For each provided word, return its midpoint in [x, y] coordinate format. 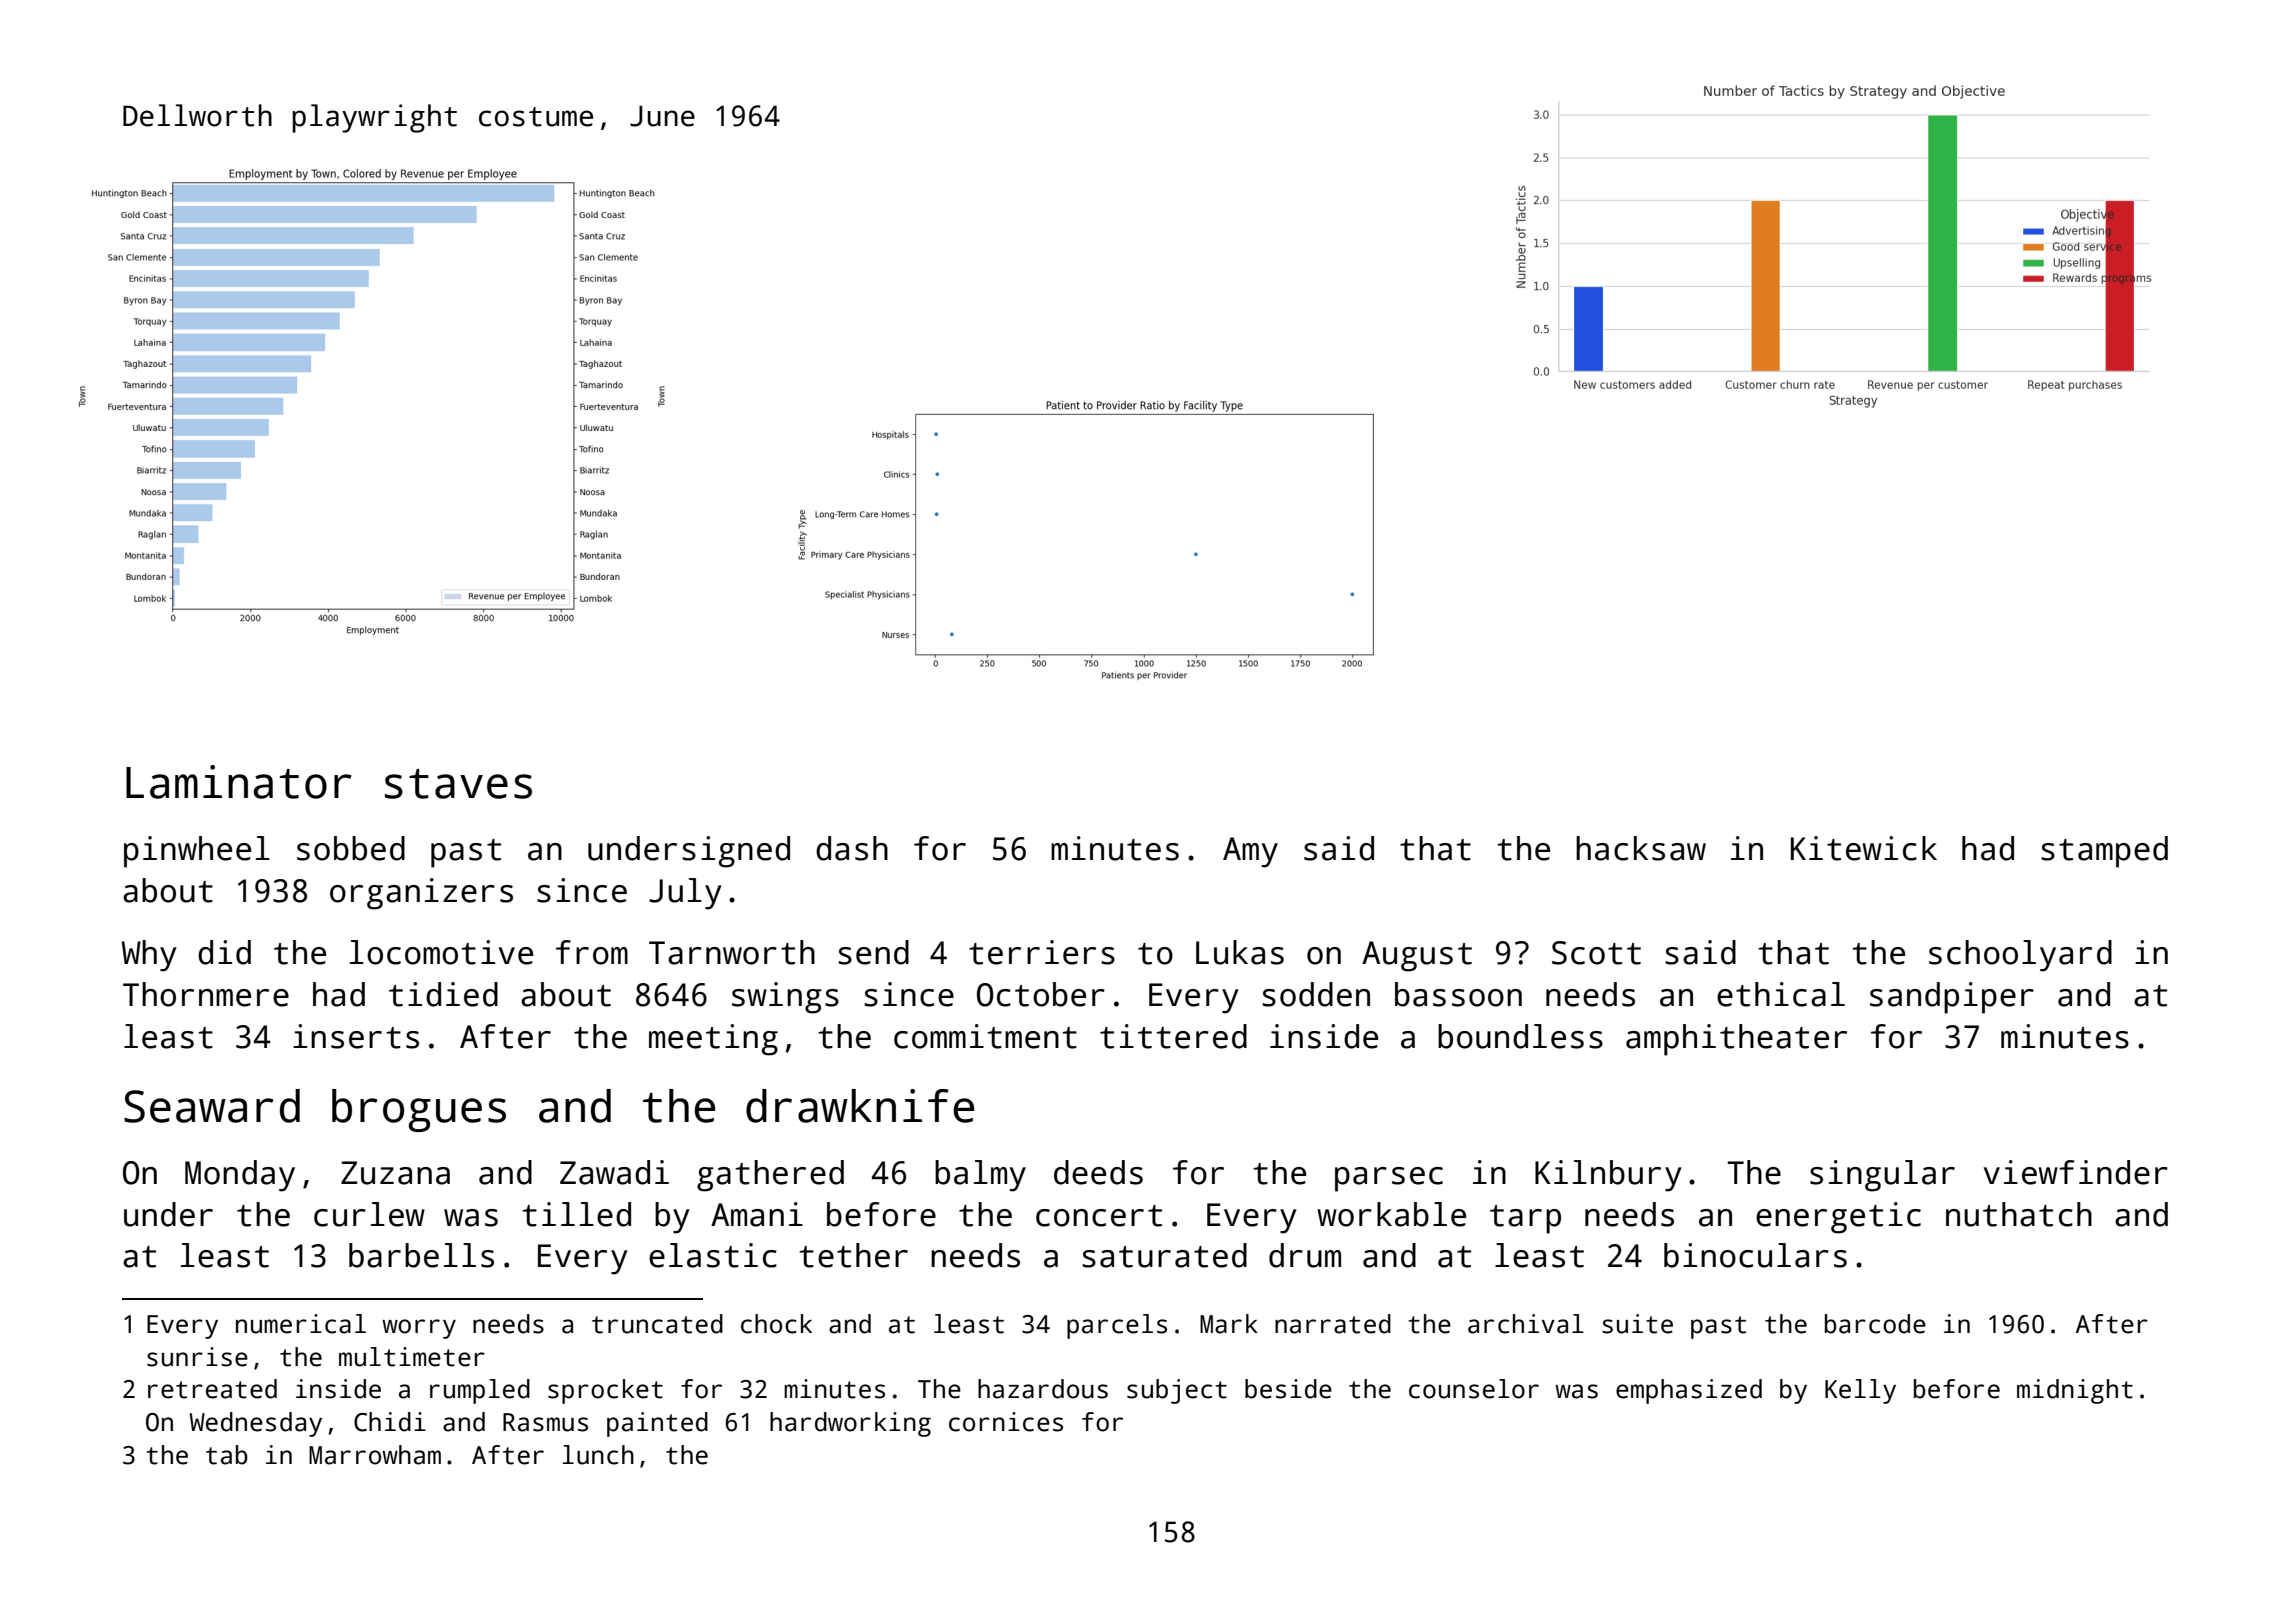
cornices [1006, 1422]
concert [1099, 1216]
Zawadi [614, 1172]
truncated [657, 1324]
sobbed [351, 848]
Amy [1250, 852]
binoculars [1755, 1255]
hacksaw [1641, 848]
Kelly [1860, 1391]
